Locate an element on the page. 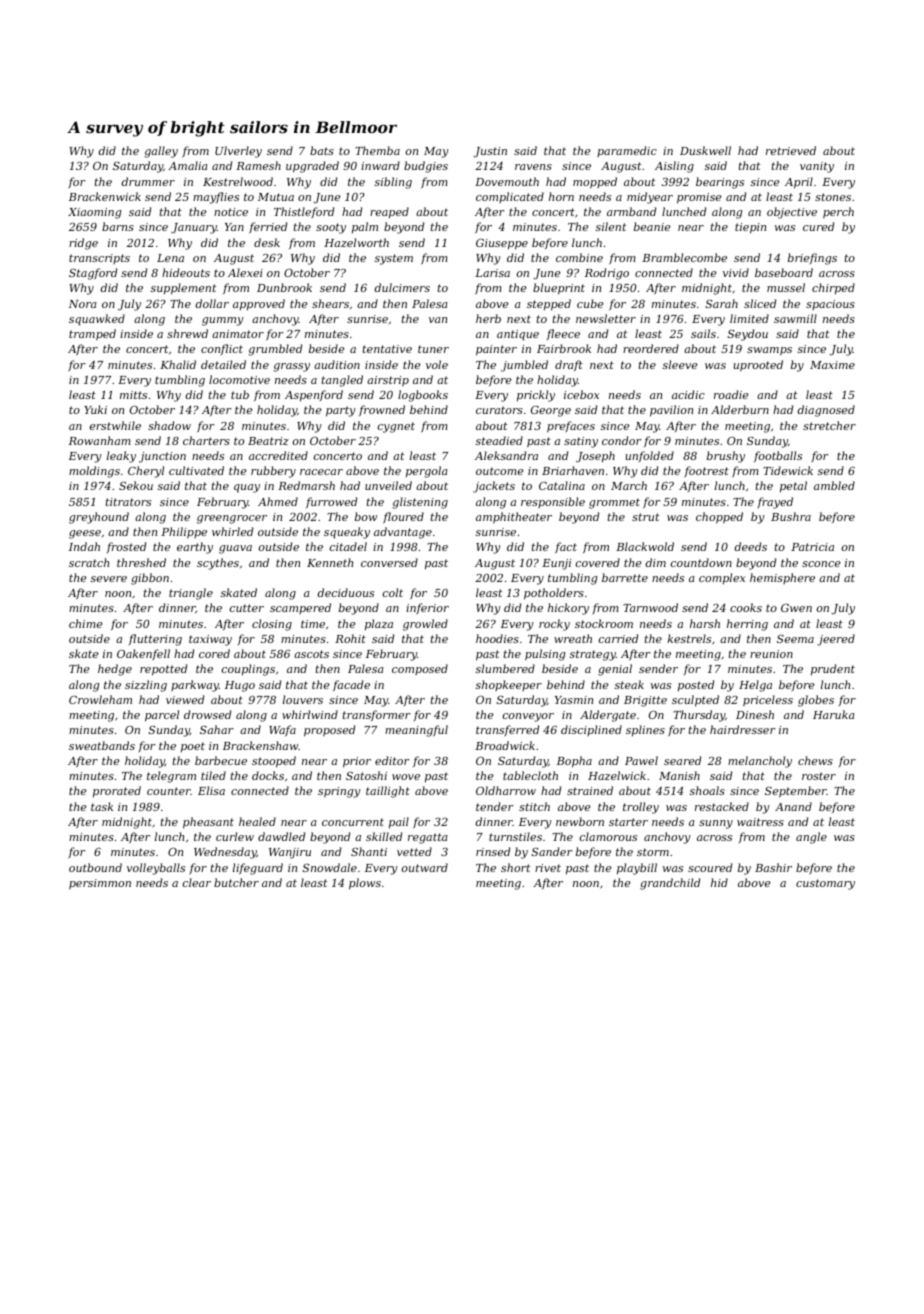 This image has height=1314, width=924. drummer is located at coordinates (148, 181).
